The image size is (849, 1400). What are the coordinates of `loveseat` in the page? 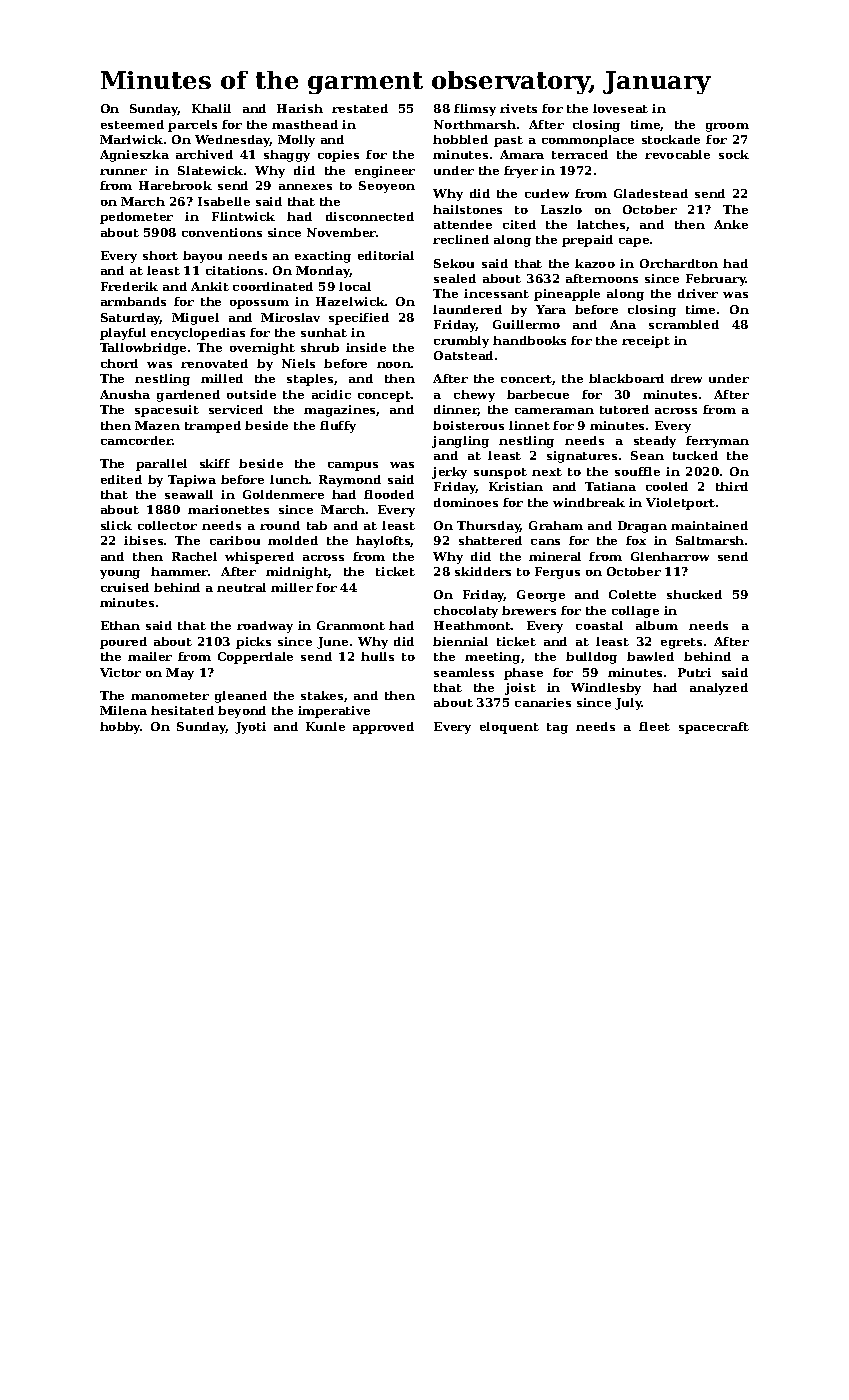 It's located at (620, 108).
